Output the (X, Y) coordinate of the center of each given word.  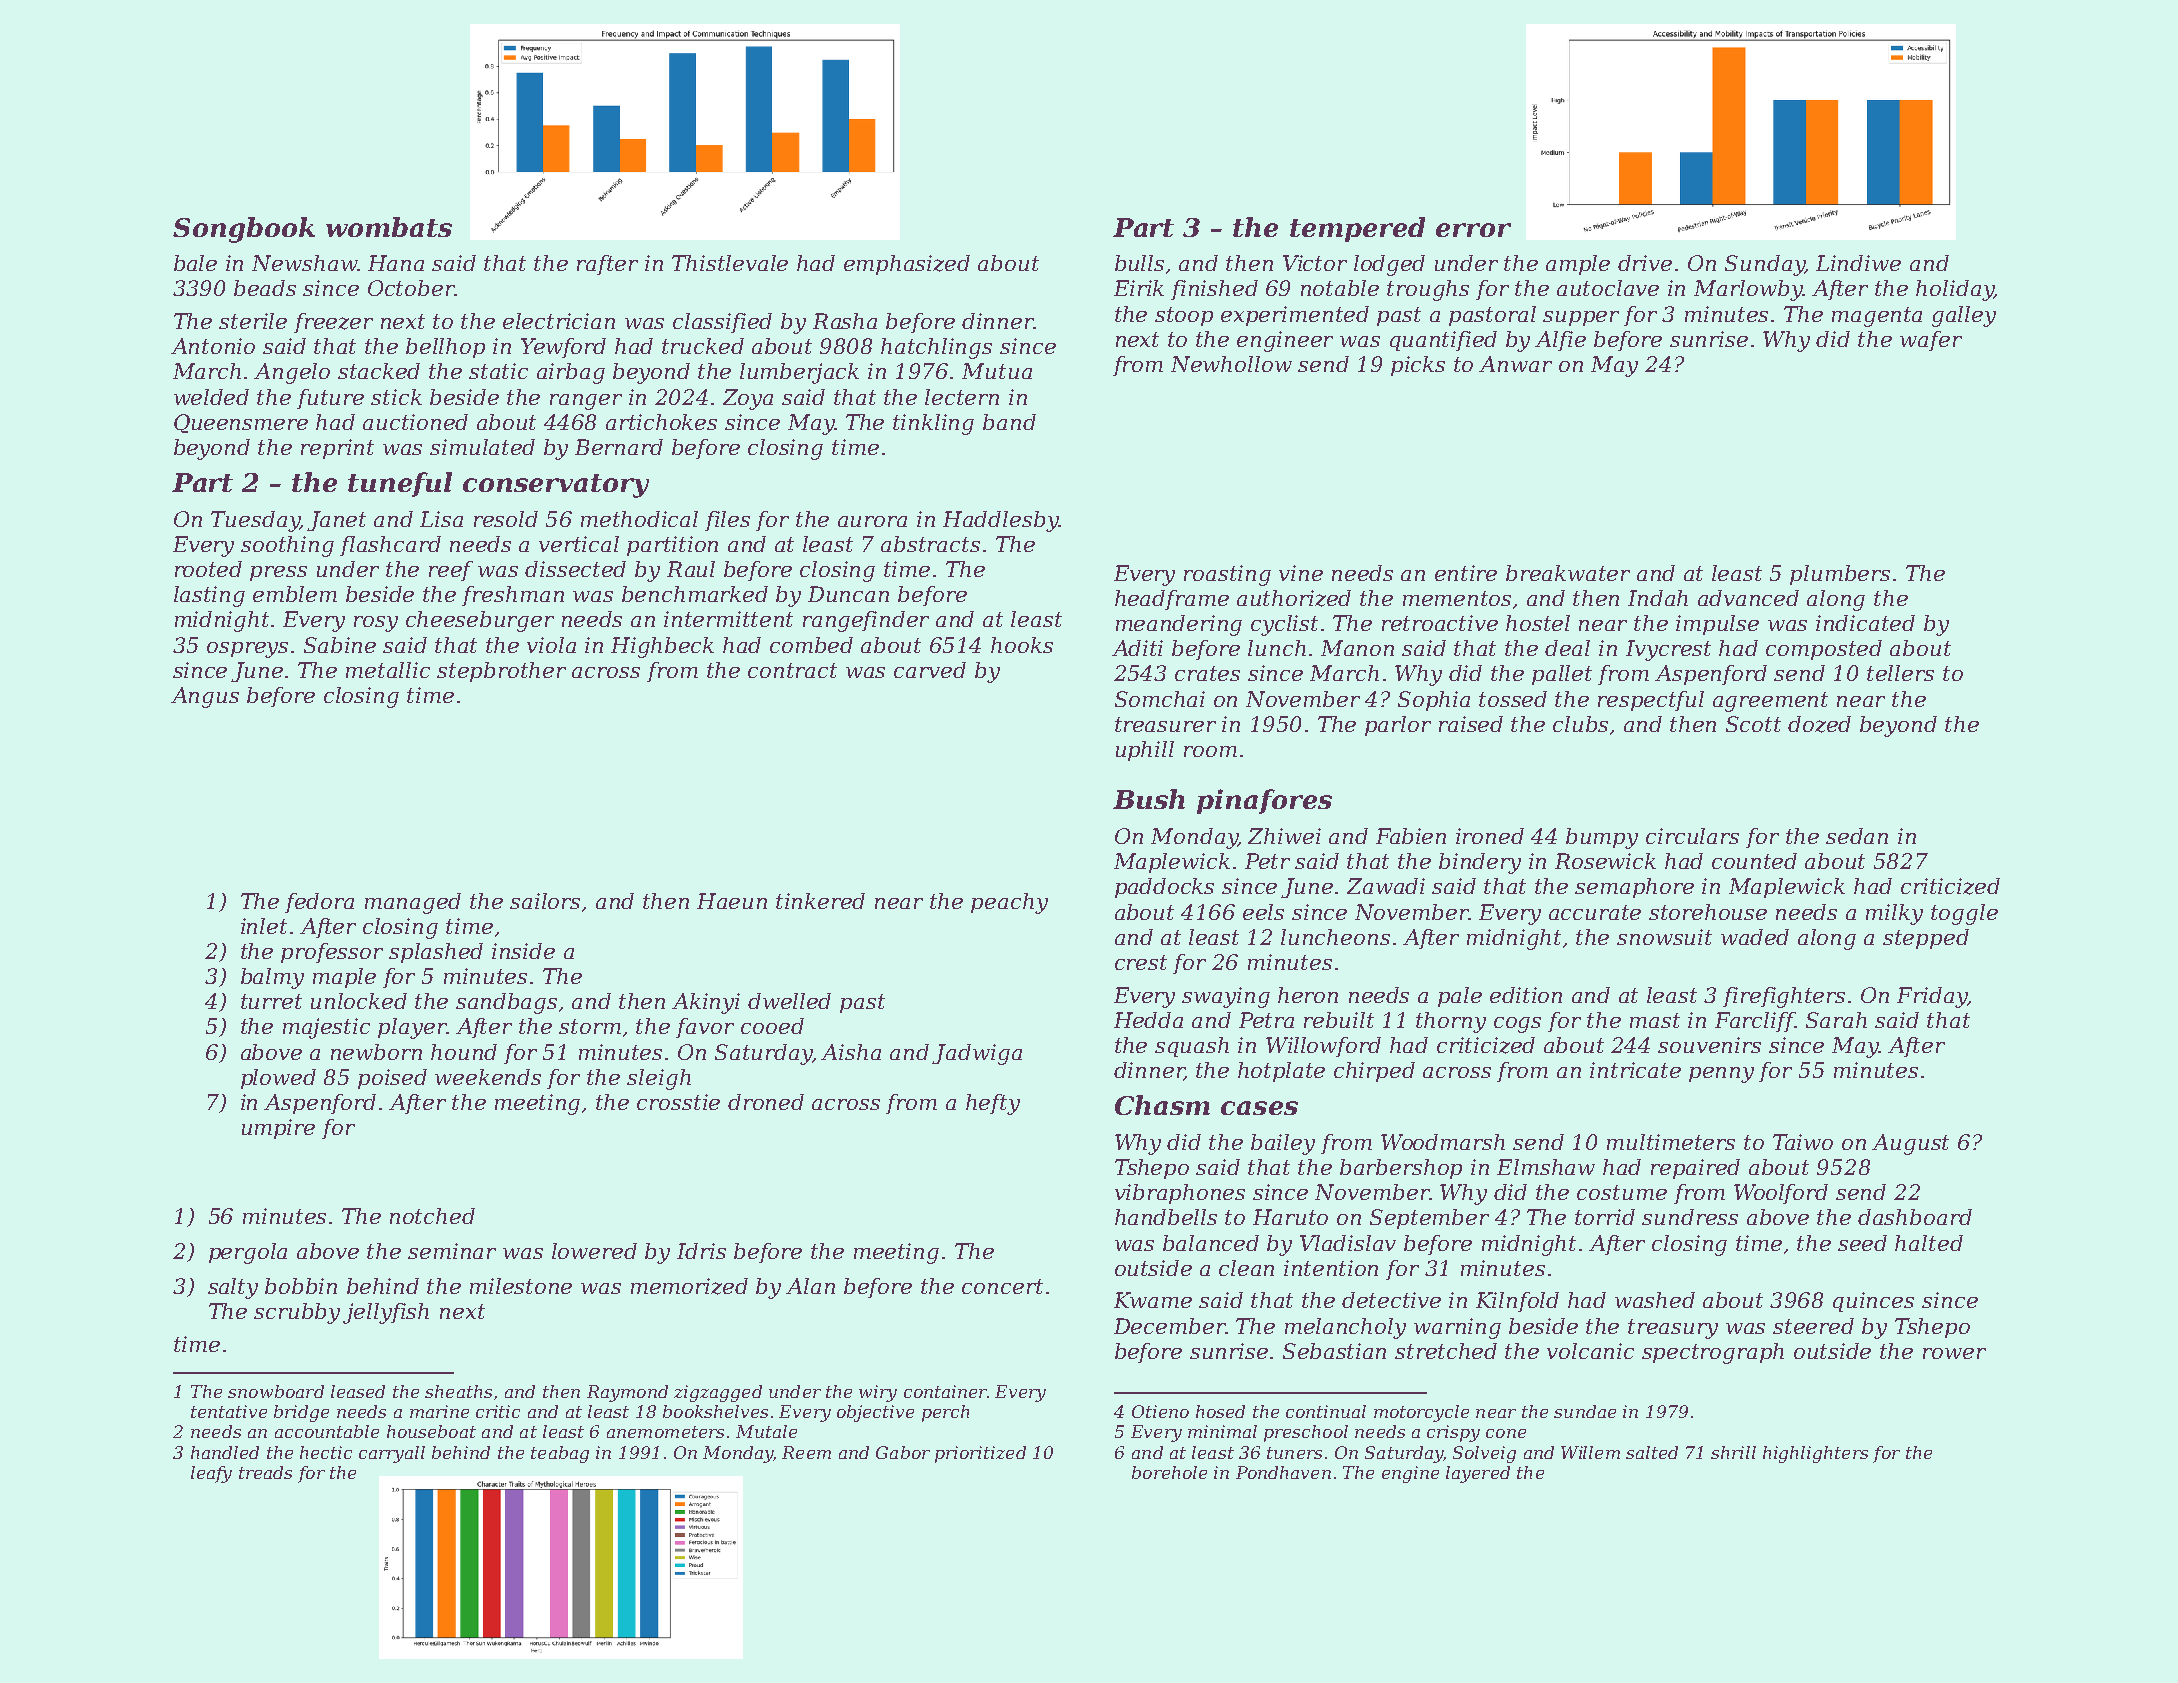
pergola (248, 1253)
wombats (389, 227)
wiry (878, 1393)
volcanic (1590, 1351)
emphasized (907, 265)
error (1473, 230)
